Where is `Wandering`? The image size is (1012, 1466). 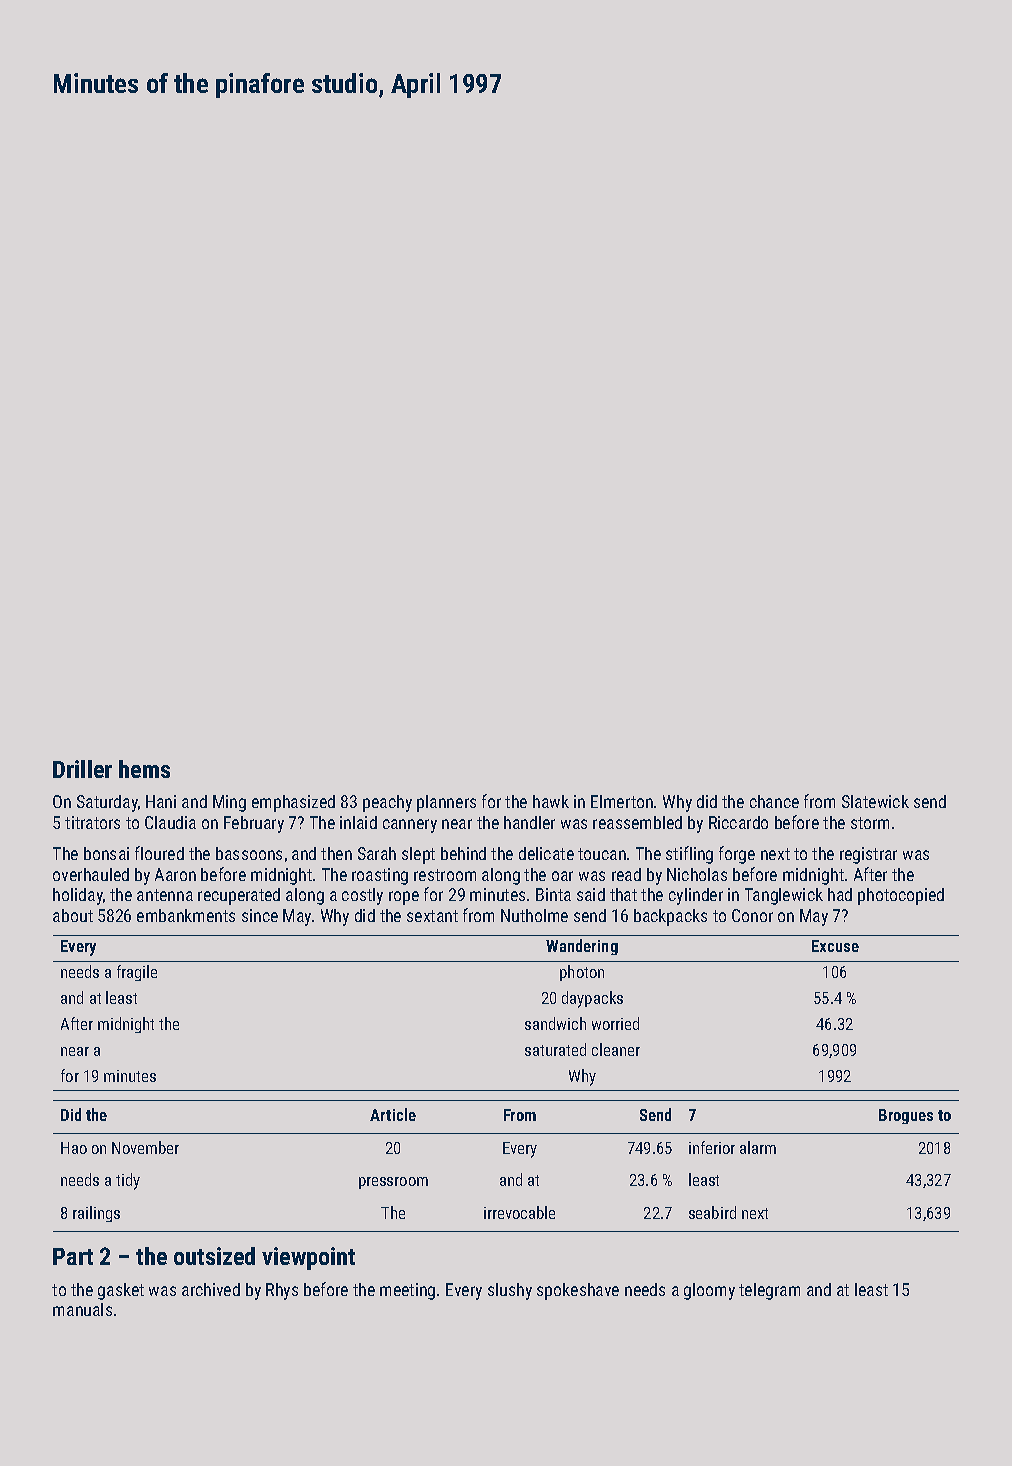 Wandering is located at coordinates (582, 947).
